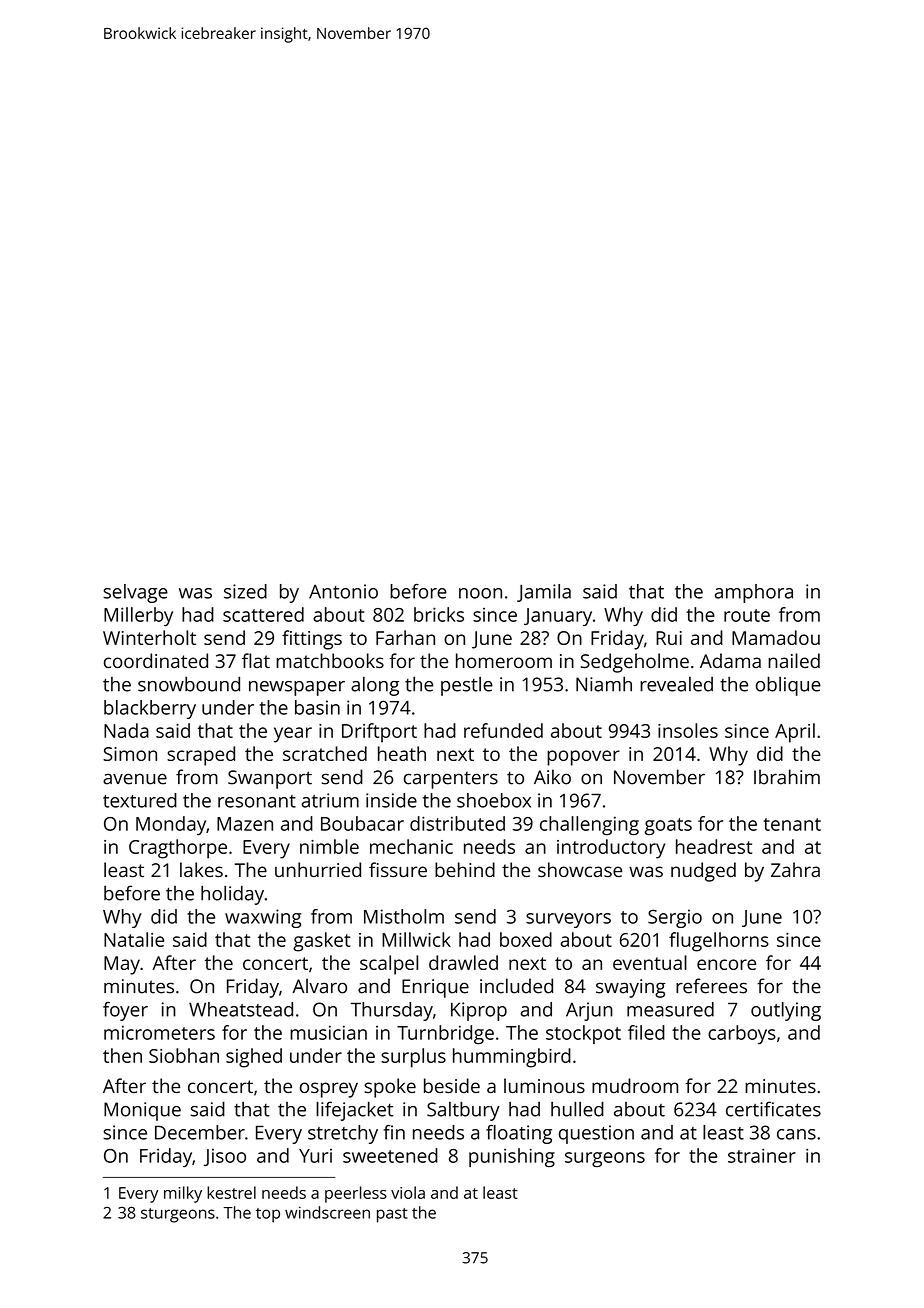  What do you see at coordinates (580, 869) in the screenshot?
I see `showcase` at bounding box center [580, 869].
